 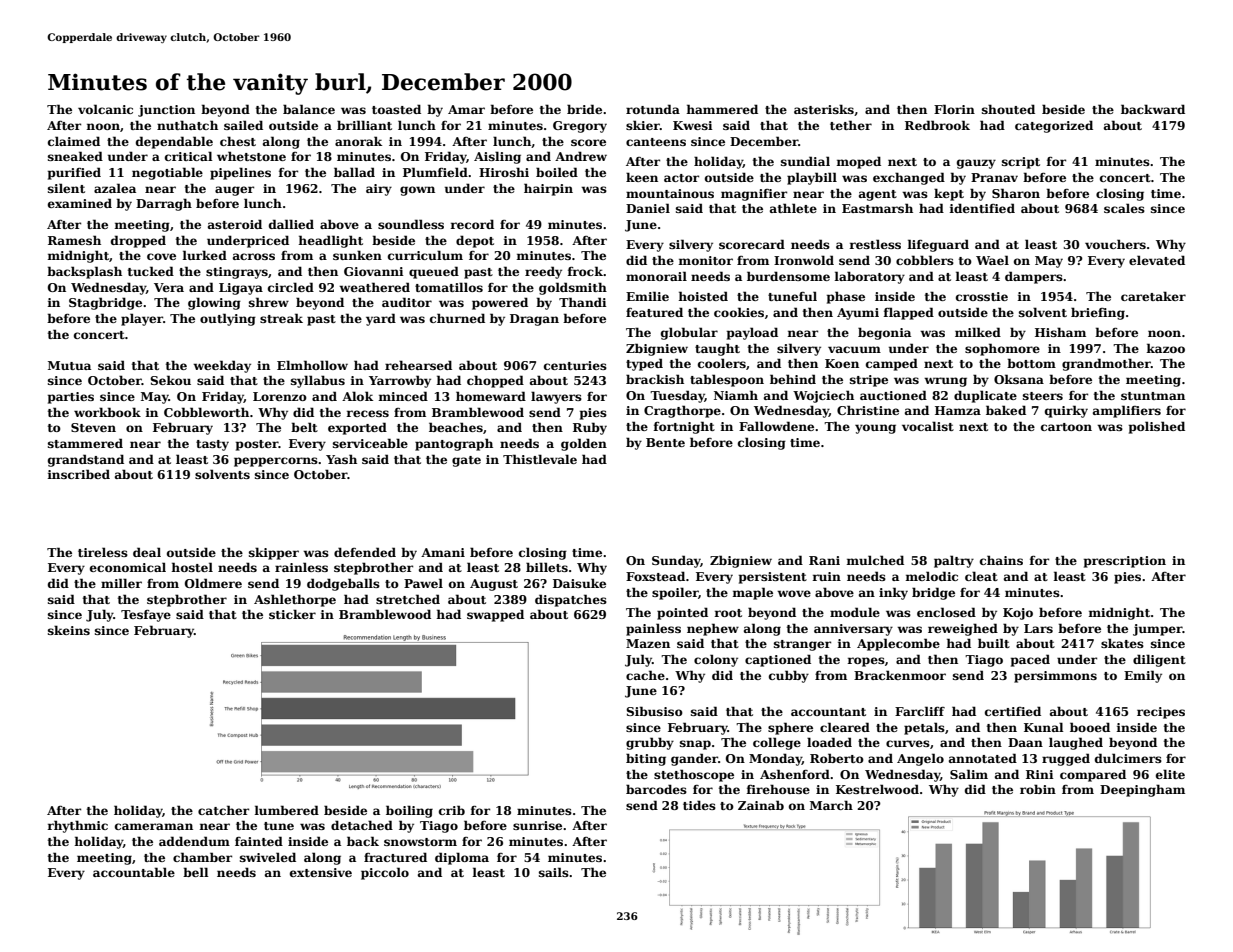 I want to click on sunrise, so click(x=537, y=825).
